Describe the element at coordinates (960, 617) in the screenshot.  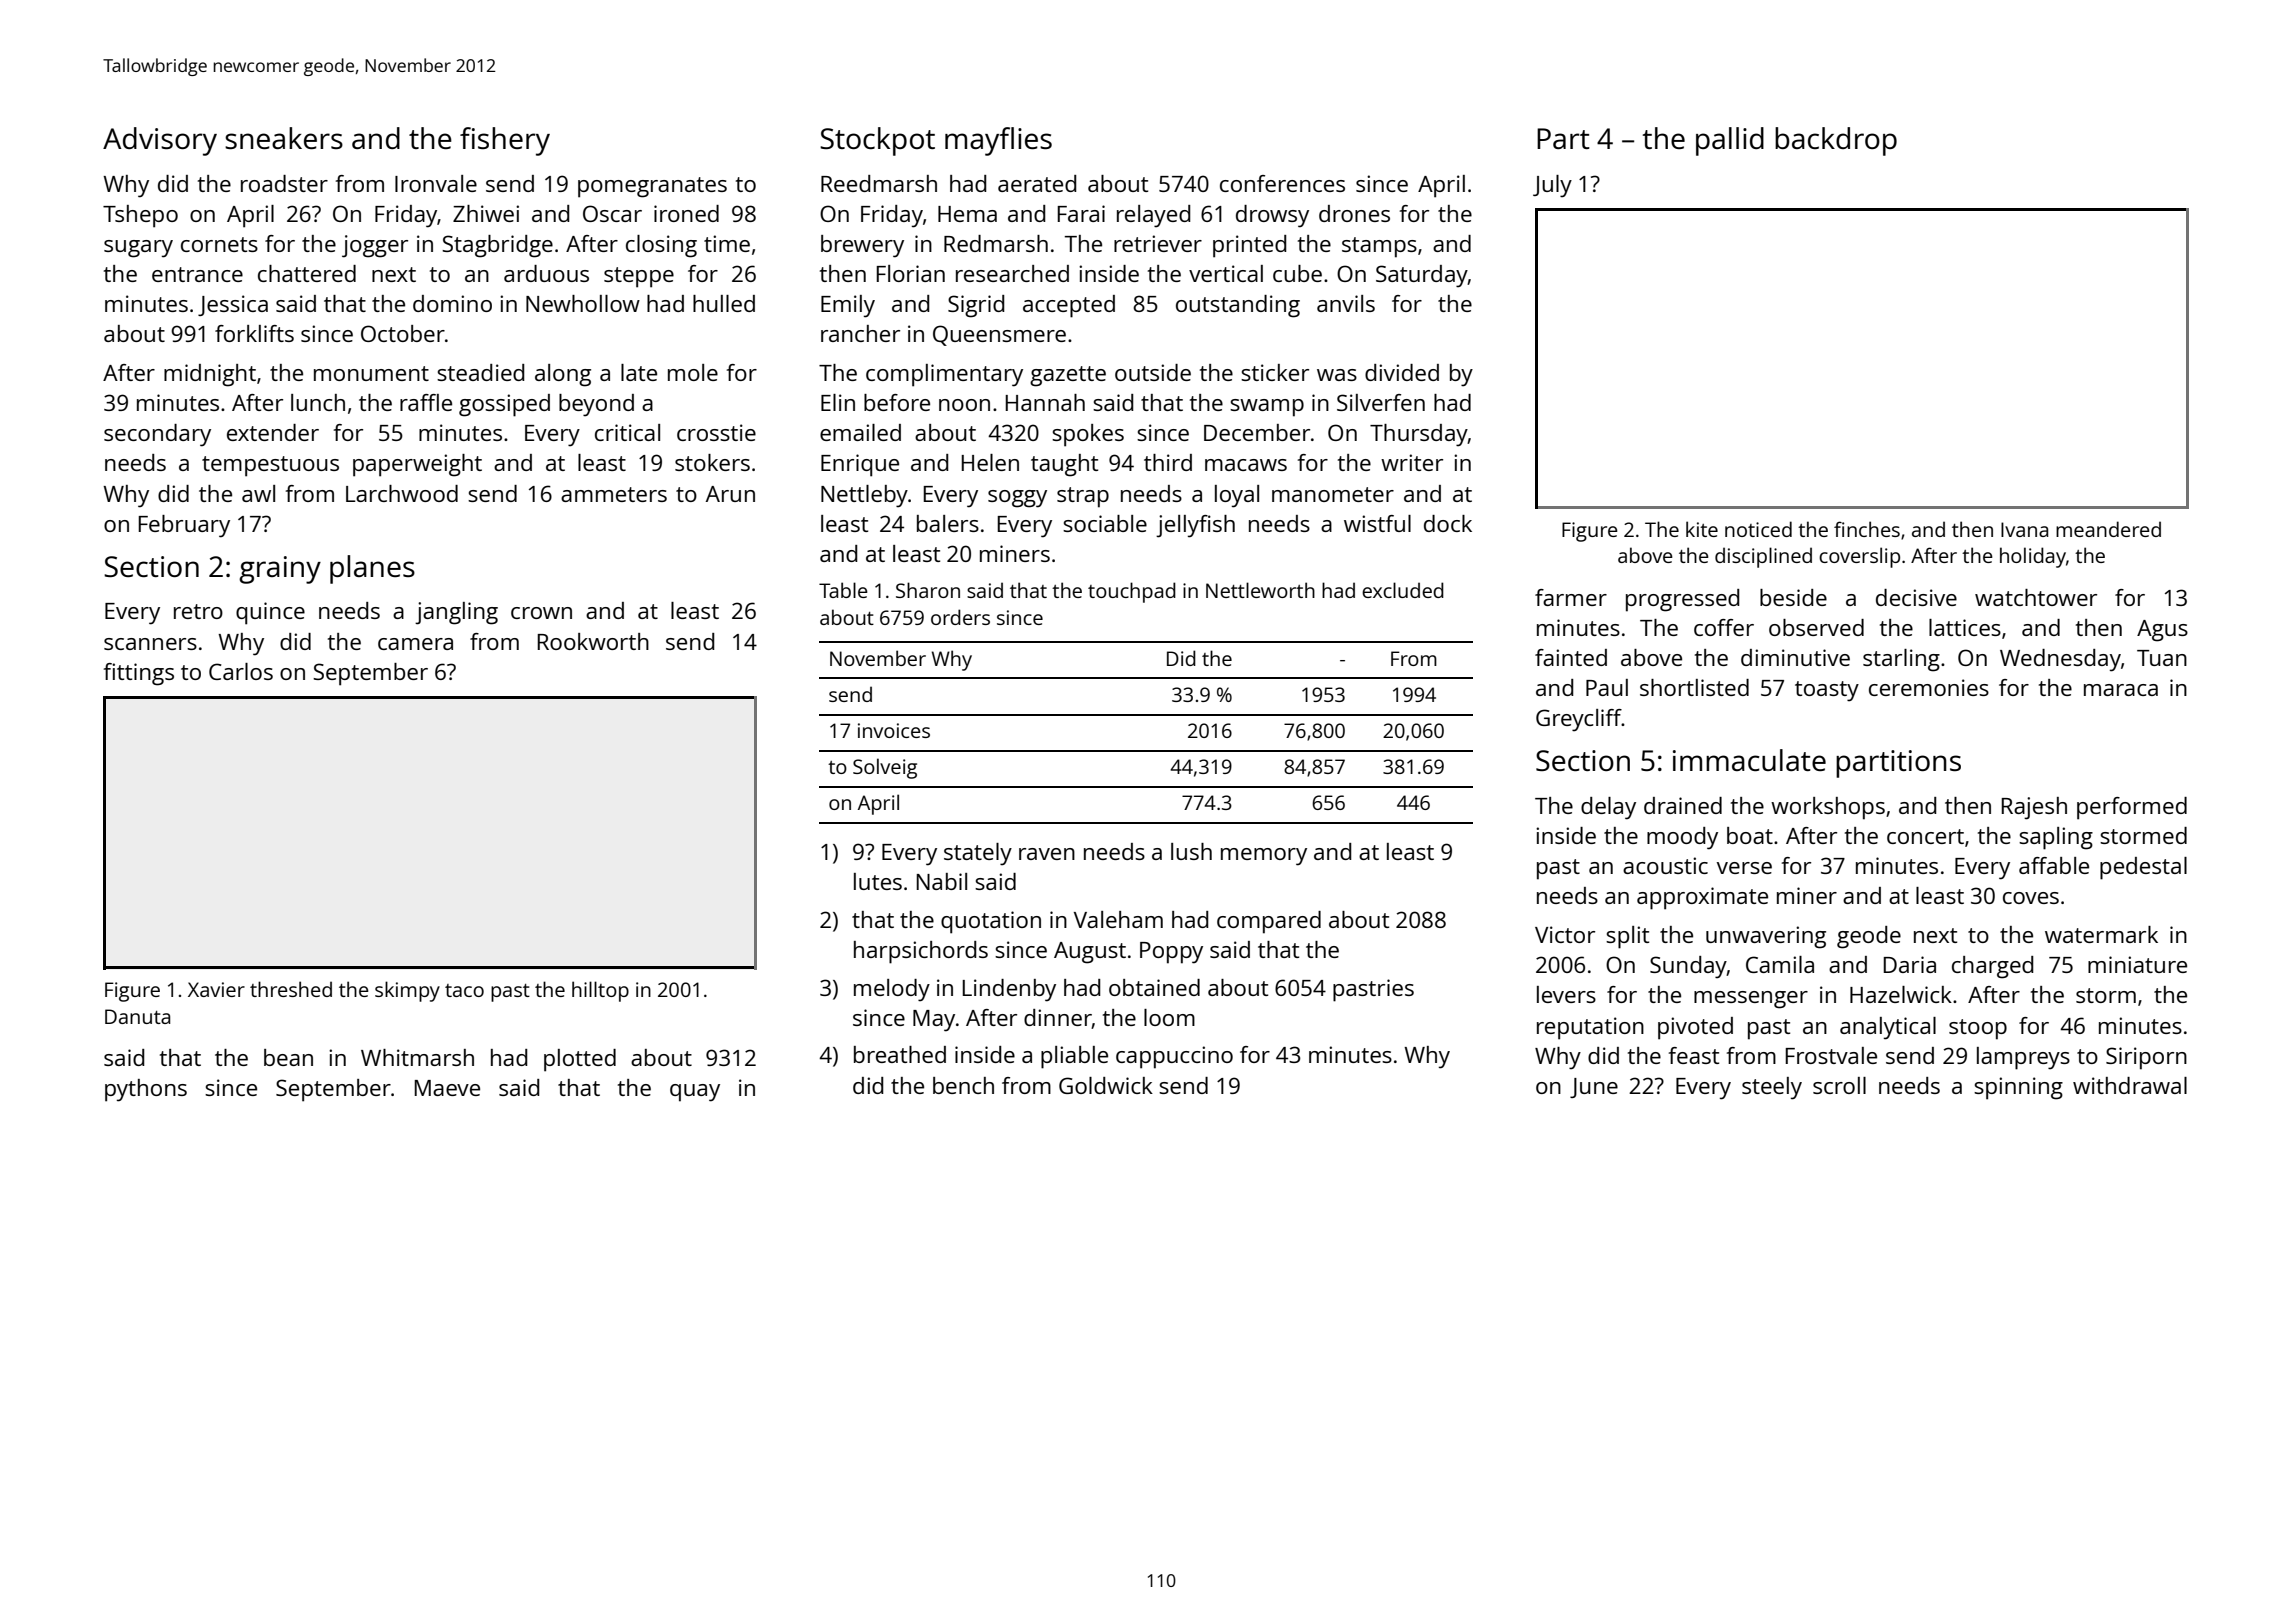
I see `orders` at that location.
